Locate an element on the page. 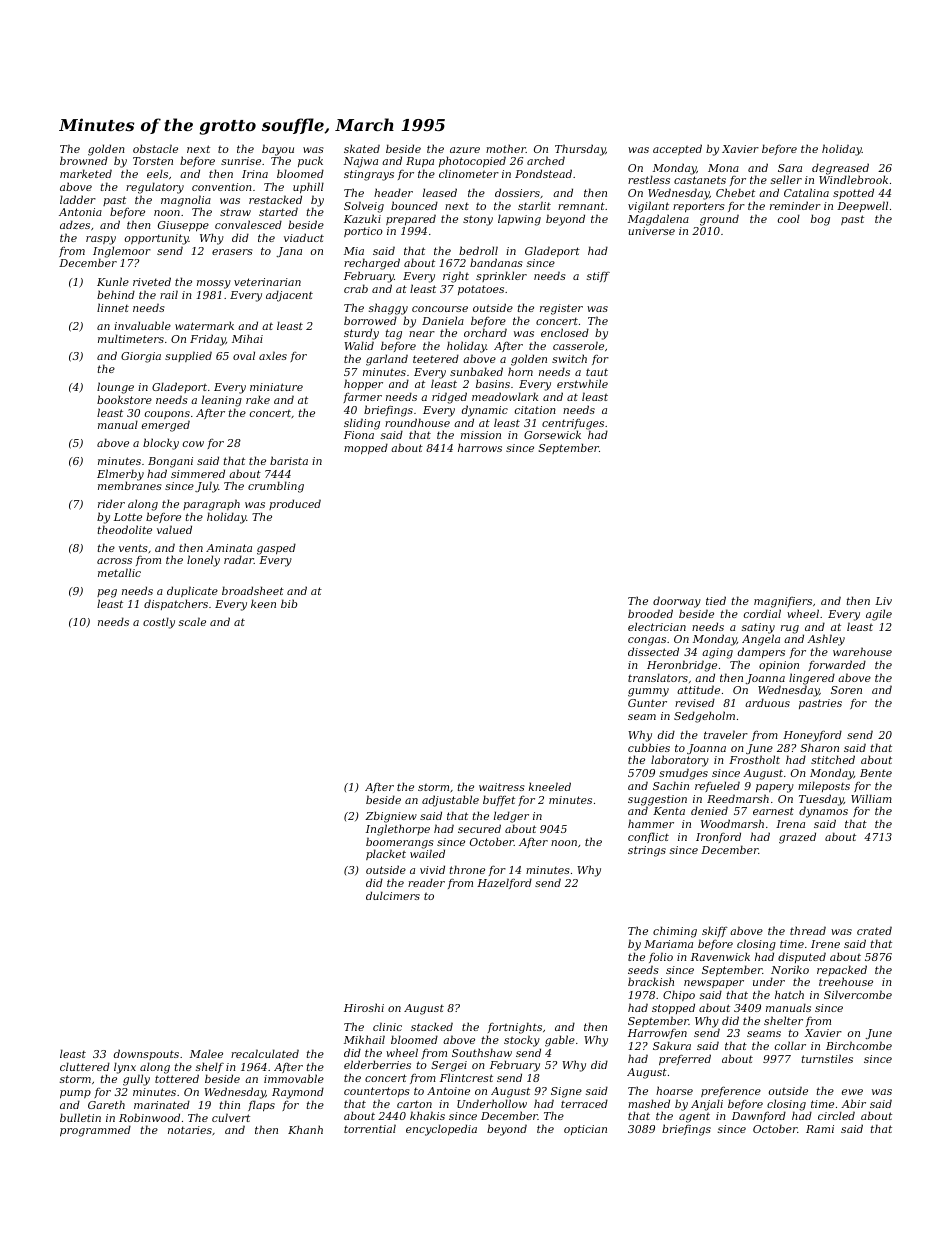 The width and height of the document is (952, 1233). Anjali is located at coordinates (707, 1105).
